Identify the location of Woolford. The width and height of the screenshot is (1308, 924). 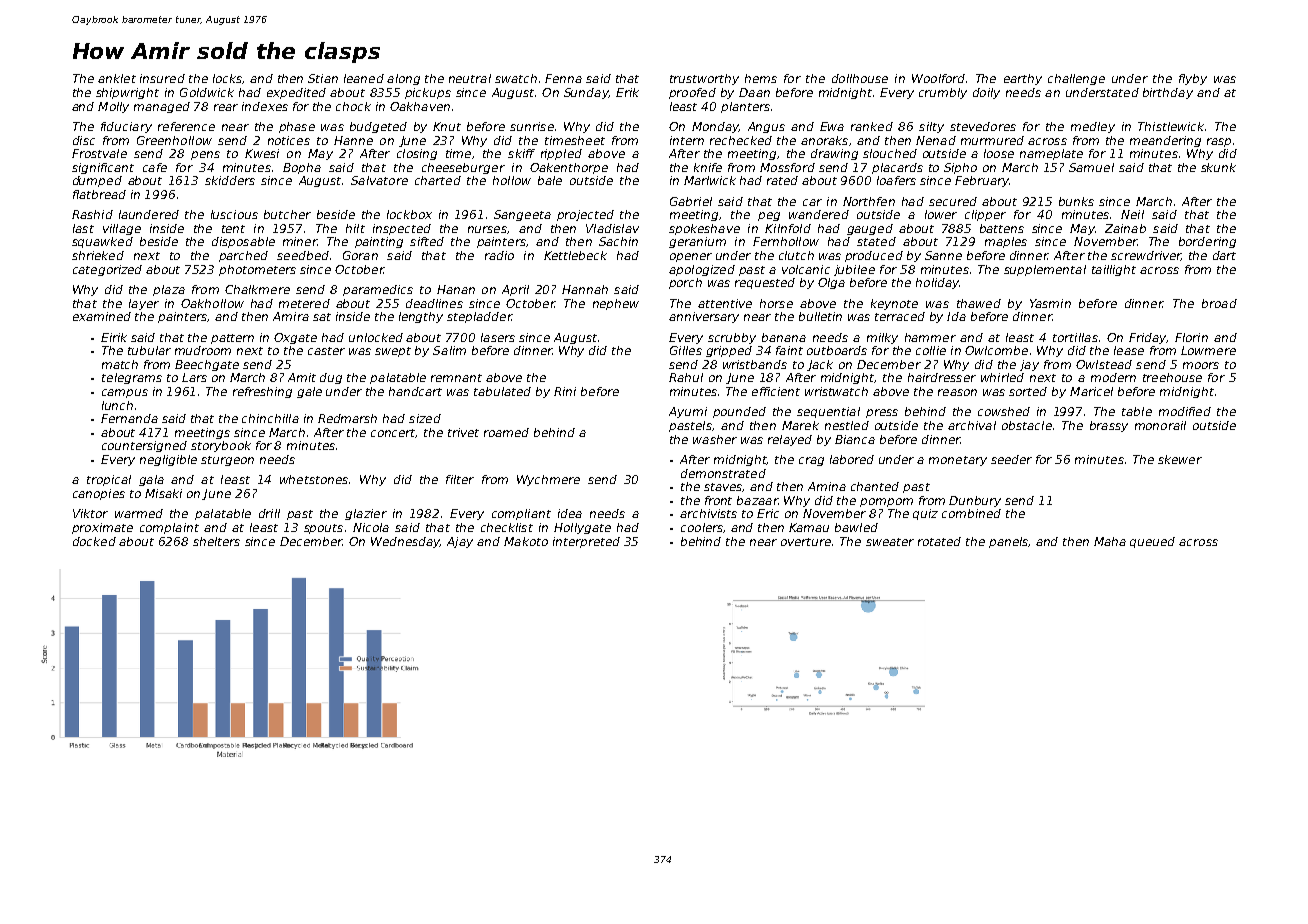
(938, 78).
